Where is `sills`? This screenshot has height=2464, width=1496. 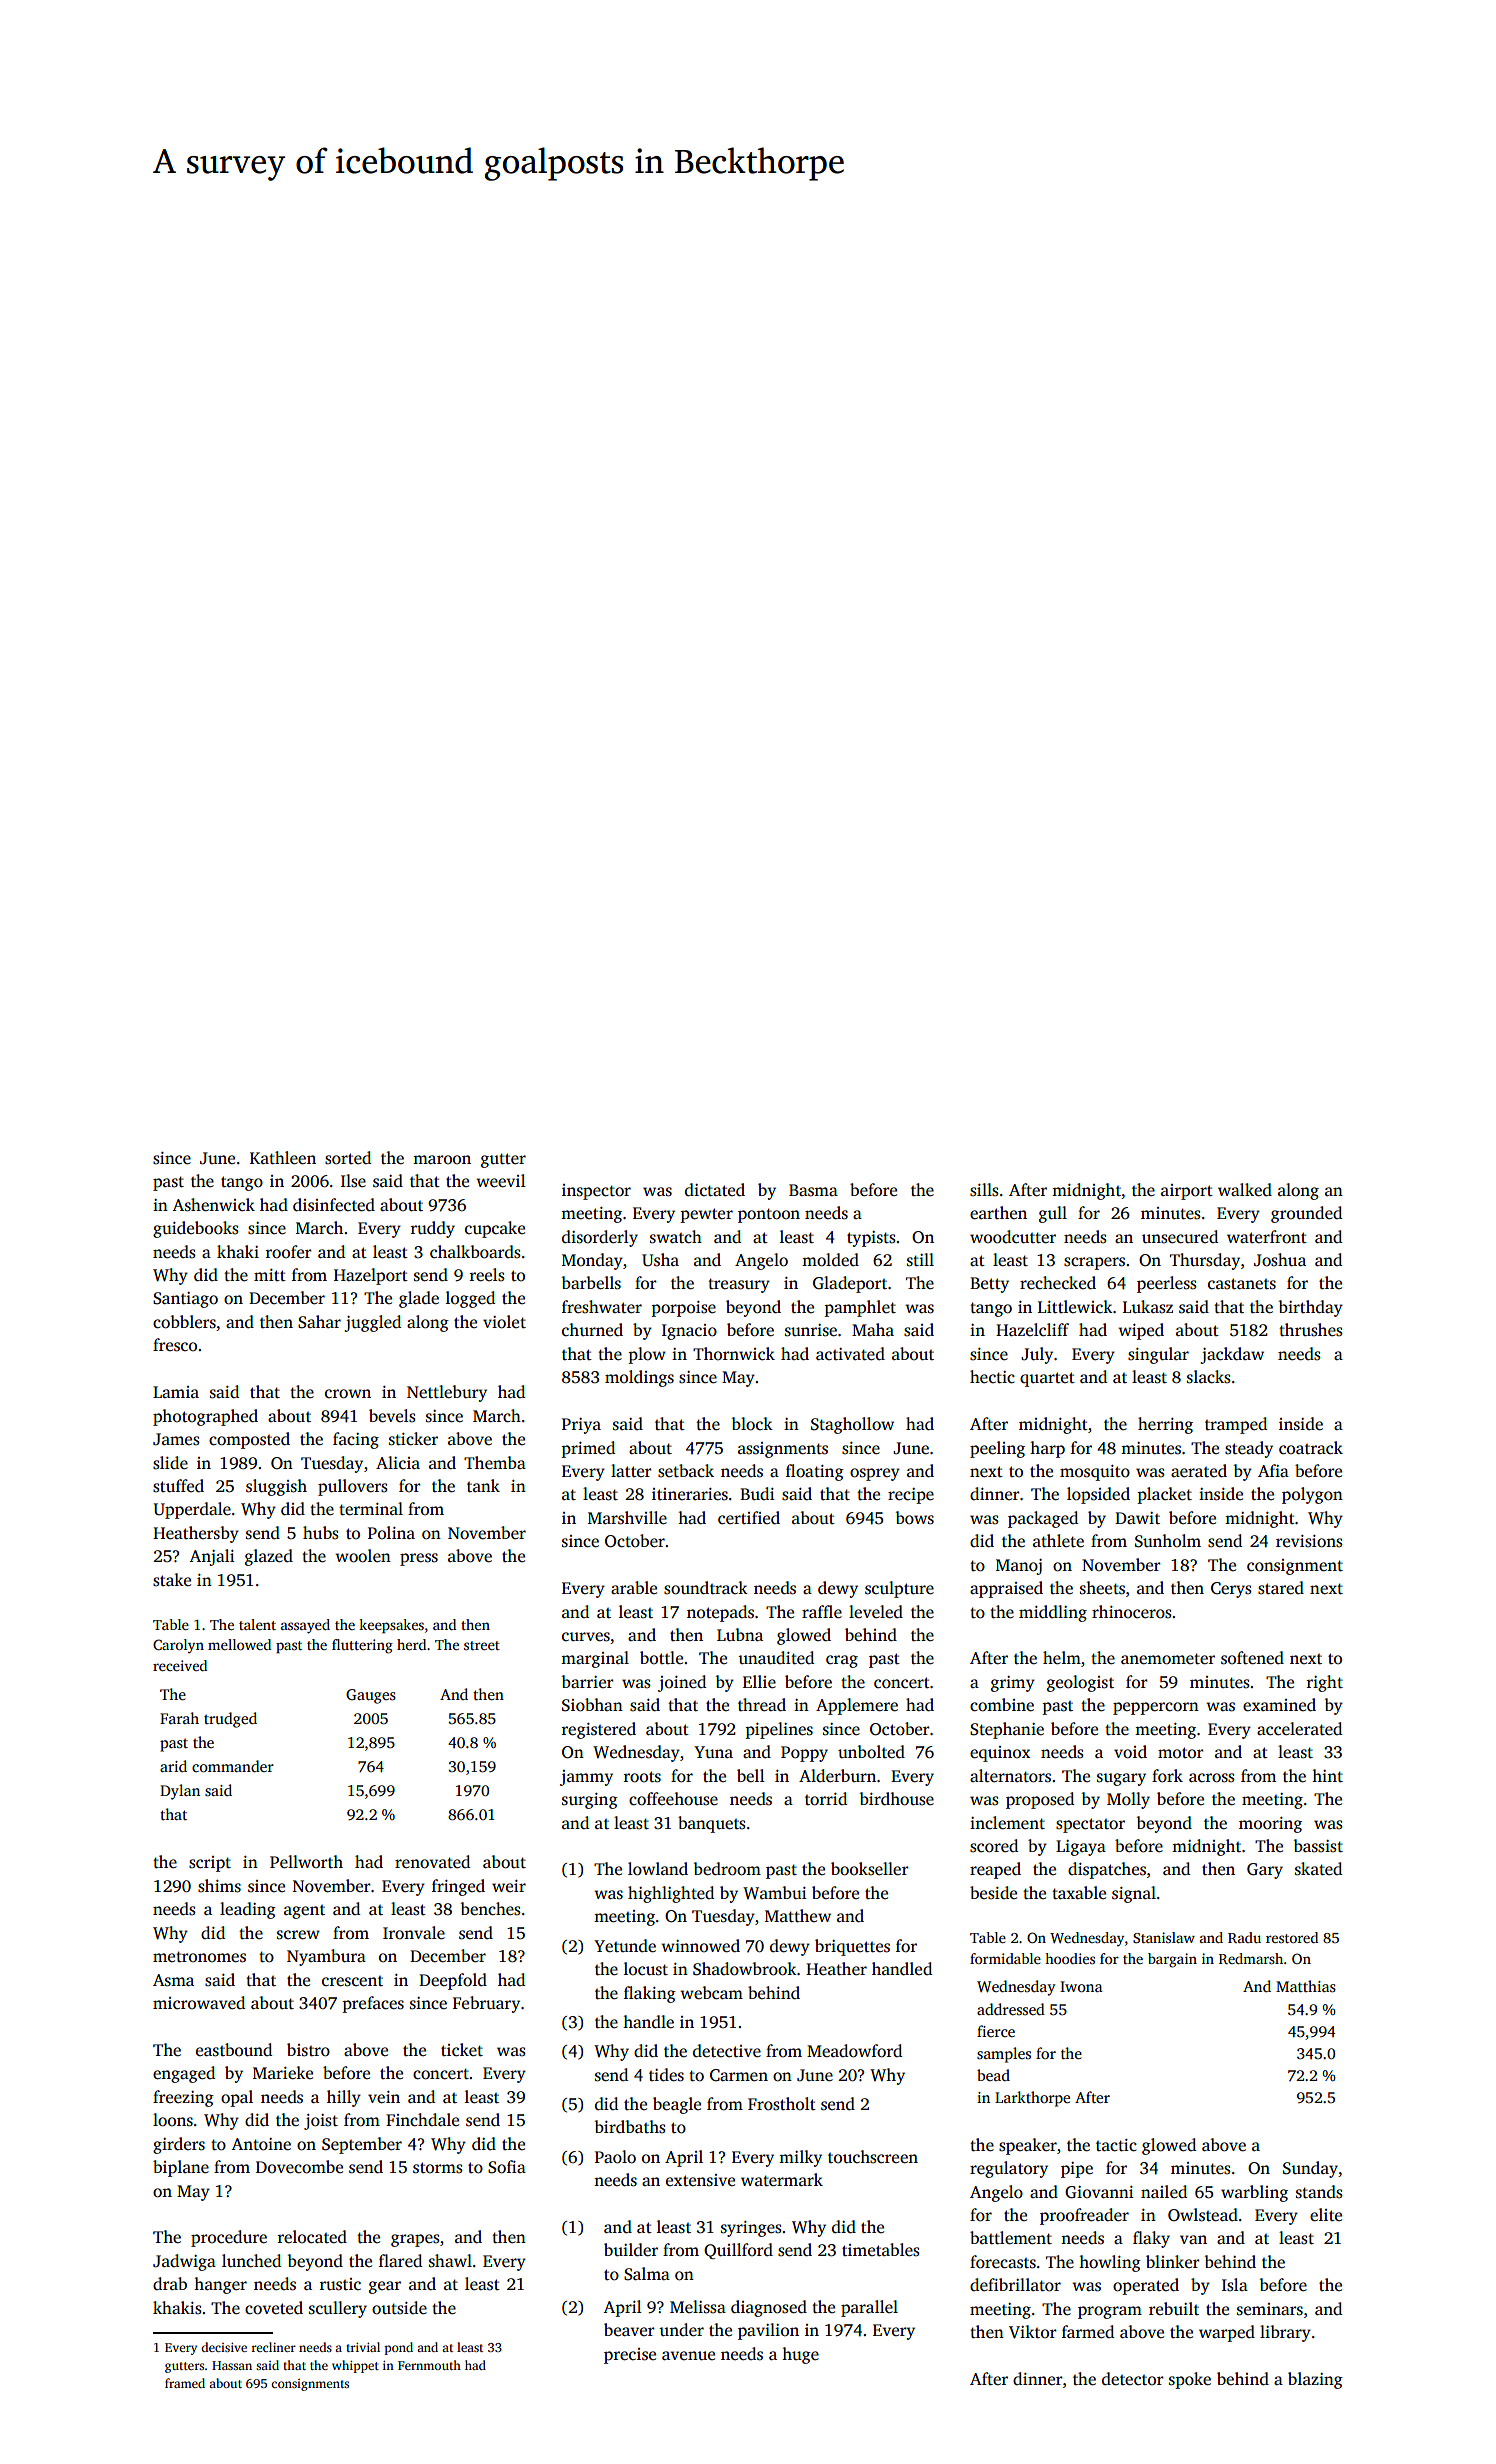
sills is located at coordinates (984, 1190).
